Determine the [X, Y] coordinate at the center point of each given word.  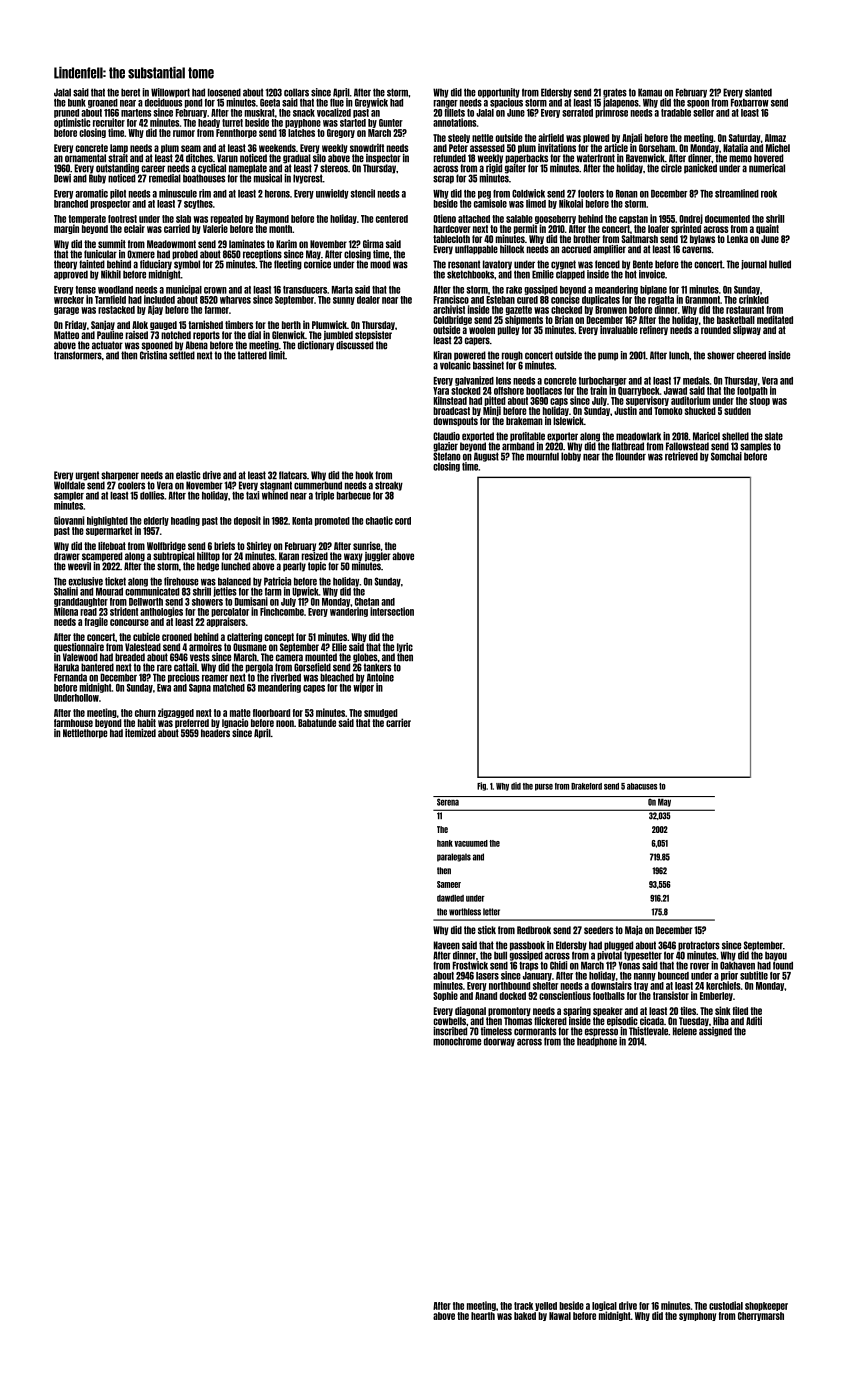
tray [641, 986]
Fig [481, 786]
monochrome [457, 1041]
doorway [499, 1042]
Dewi [62, 178]
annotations [455, 122]
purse [544, 787]
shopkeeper [766, 1306]
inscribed [450, 1031]
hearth [483, 1316]
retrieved [681, 456]
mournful [542, 456]
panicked [700, 169]
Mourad [109, 592]
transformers [78, 355]
